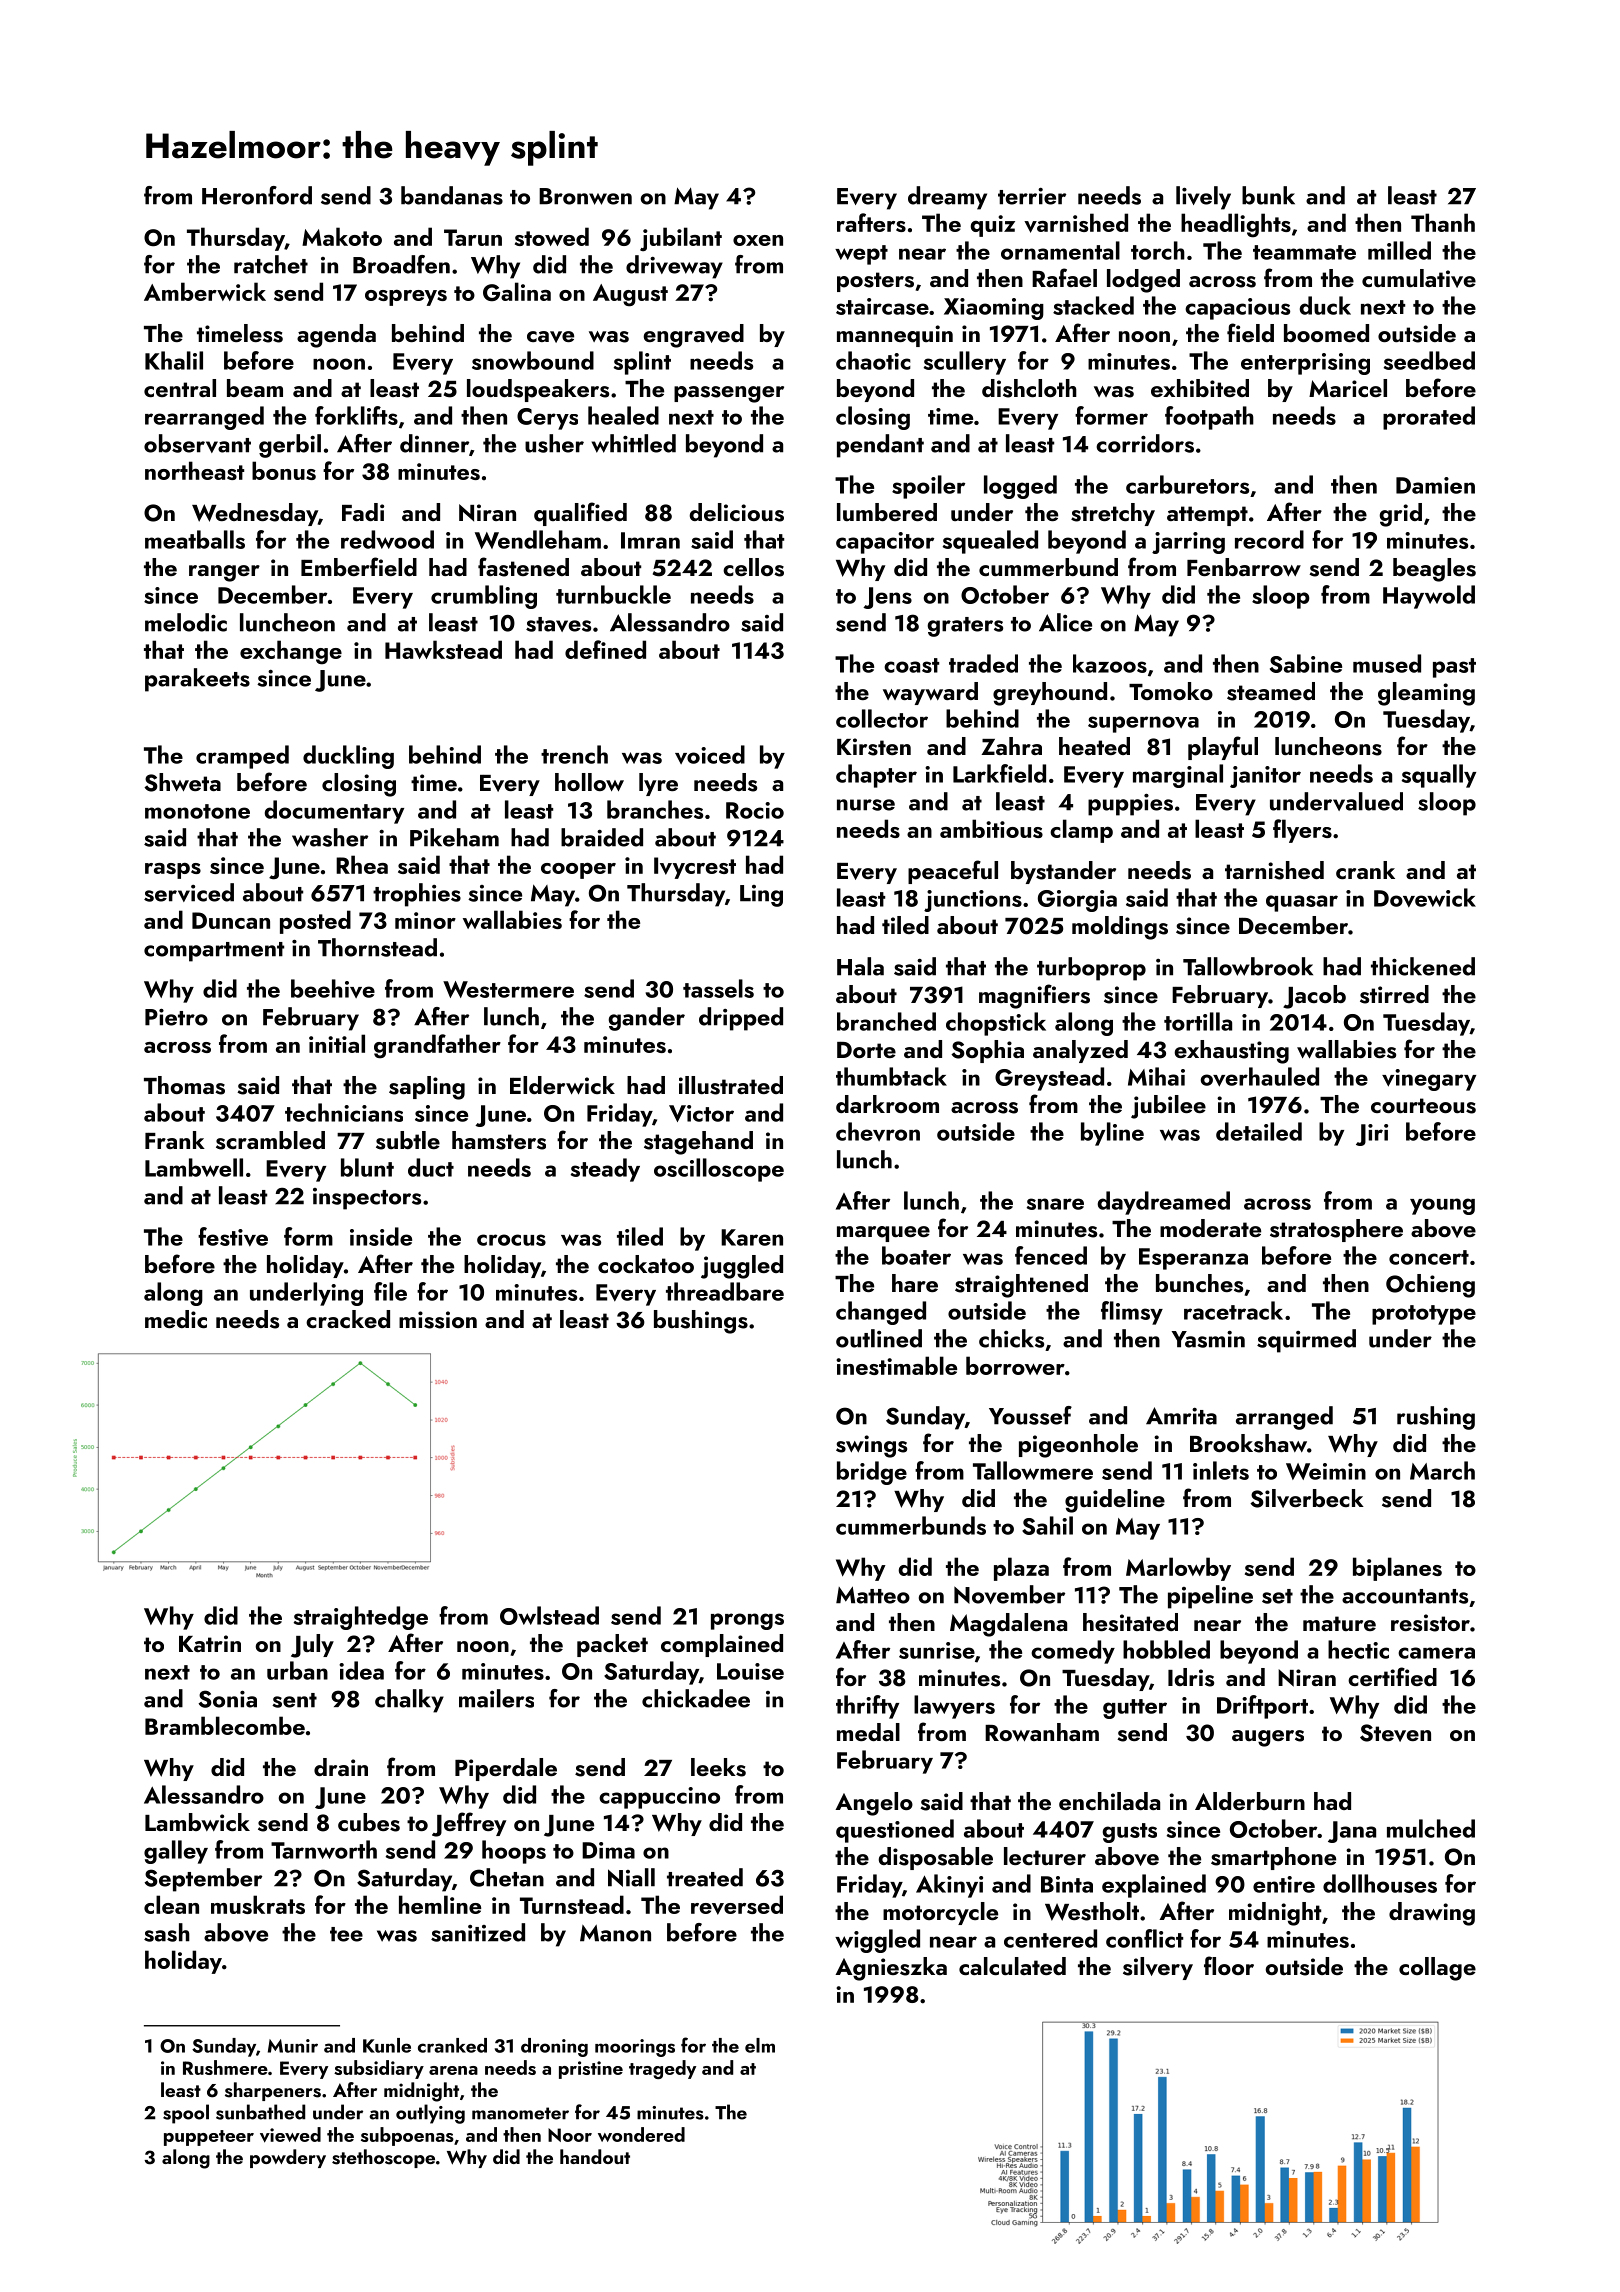  I want to click on wayward, so click(930, 693).
